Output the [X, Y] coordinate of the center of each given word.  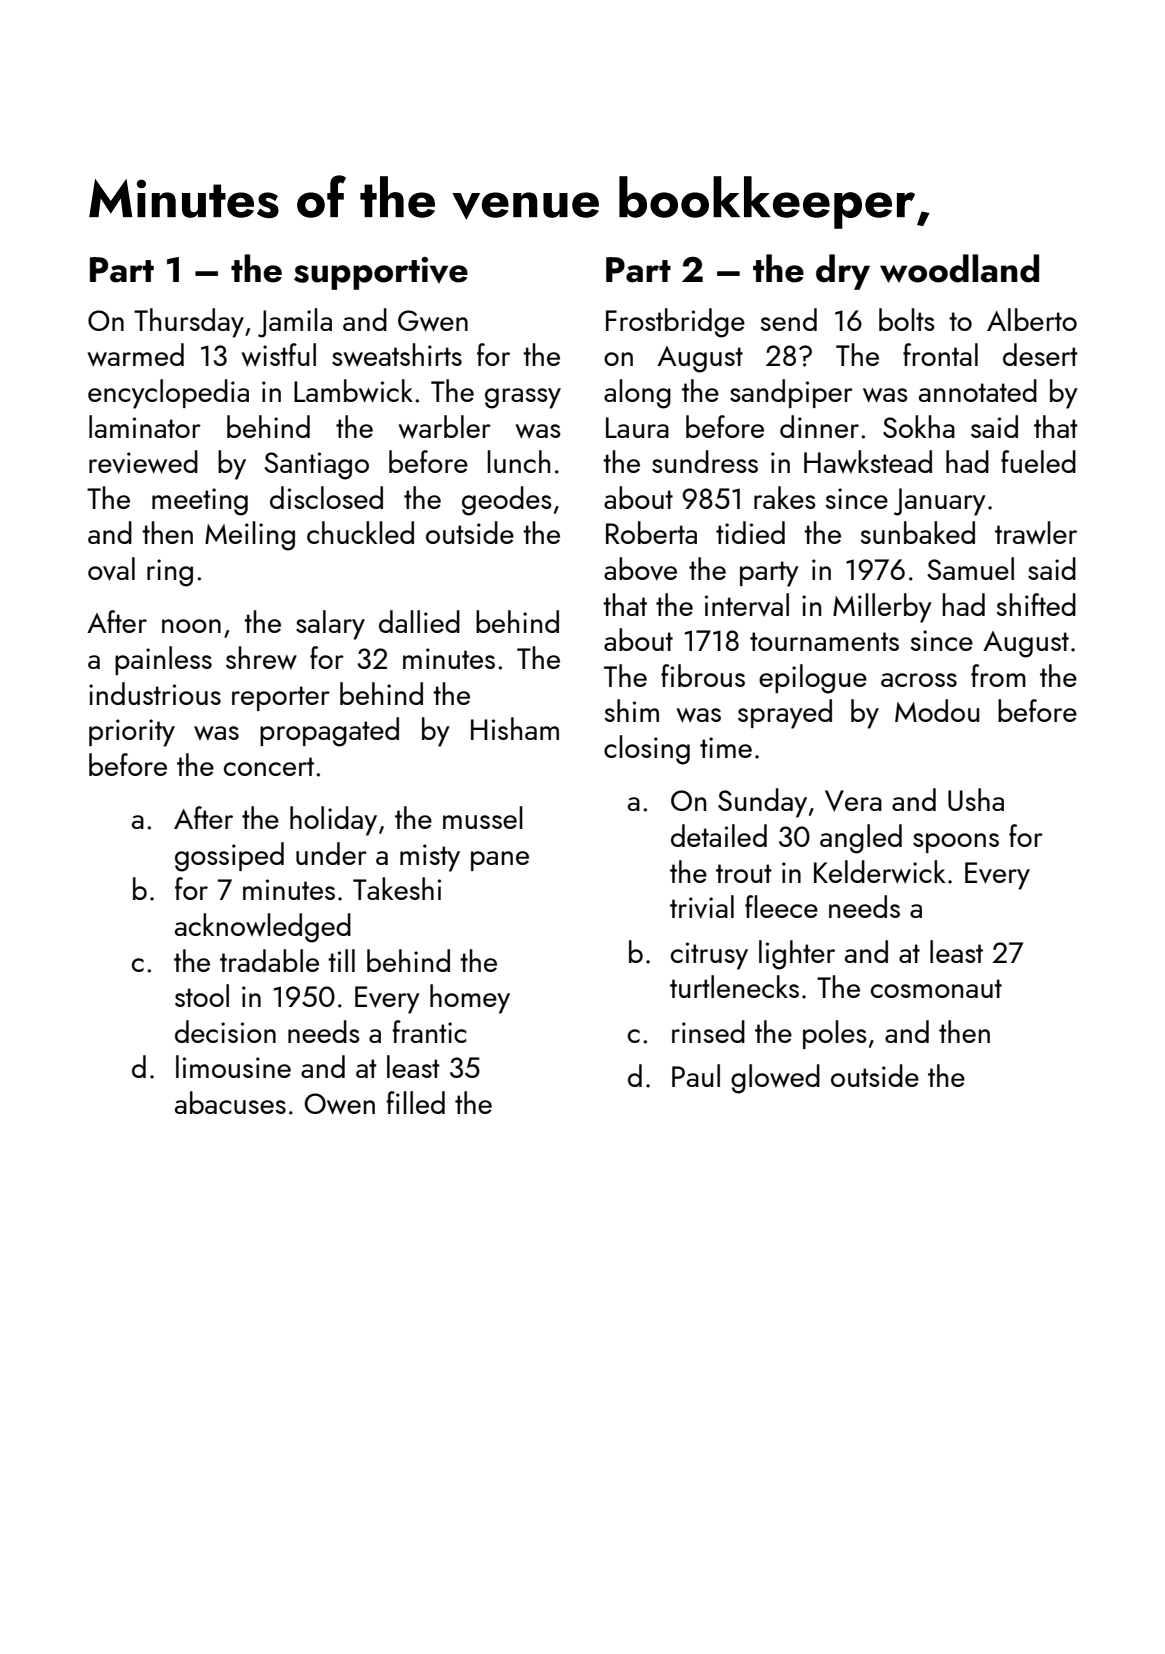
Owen [340, 1104]
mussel [483, 817]
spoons [956, 843]
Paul [696, 1075]
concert [269, 766]
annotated [978, 390]
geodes [507, 501]
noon [191, 626]
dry [843, 272]
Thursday [189, 323]
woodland [959, 268]
